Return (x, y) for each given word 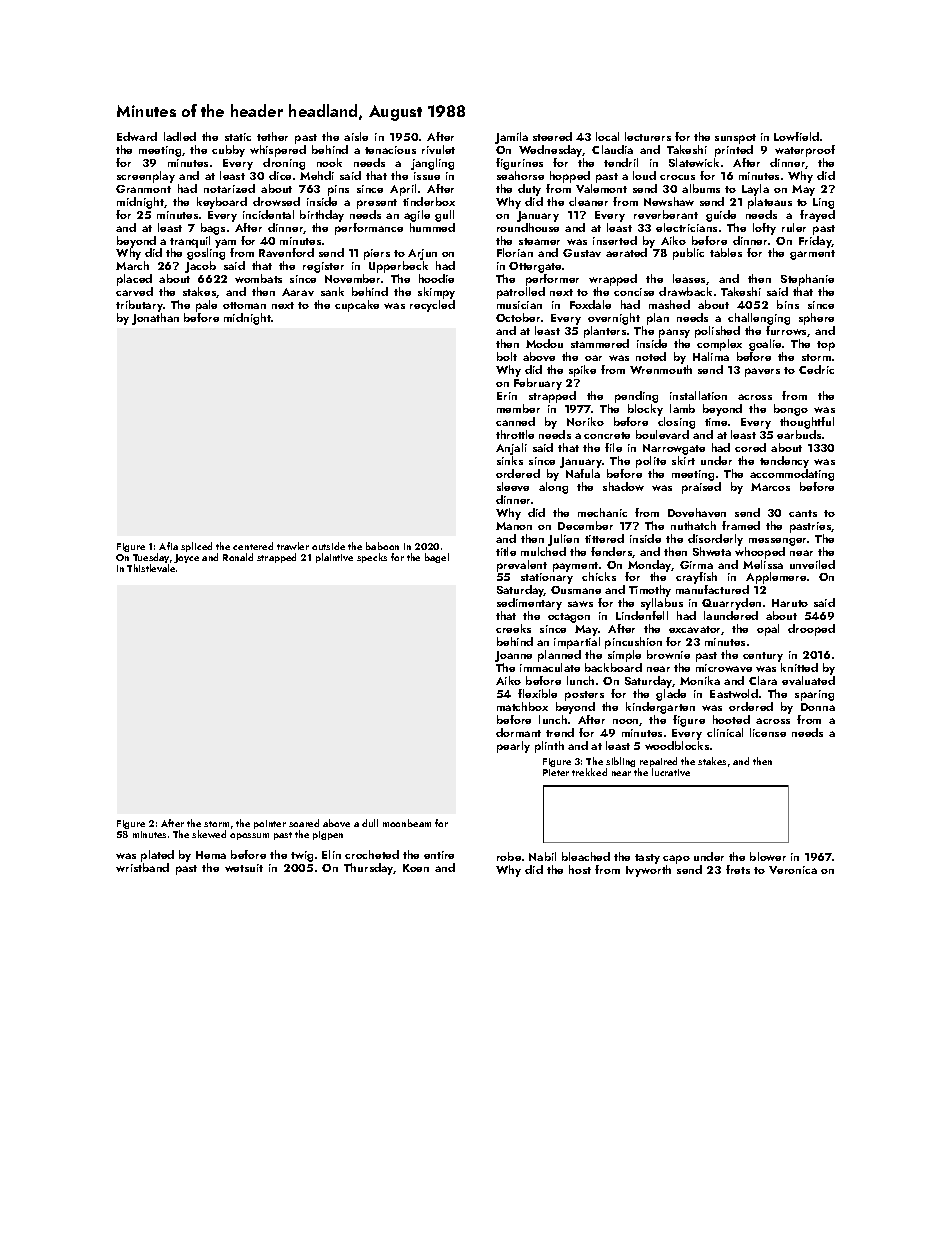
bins (788, 304)
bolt (507, 356)
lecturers (648, 136)
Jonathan (155, 319)
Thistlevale (151, 568)
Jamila (511, 138)
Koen (416, 868)
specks (372, 558)
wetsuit (244, 868)
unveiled (812, 564)
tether (272, 136)
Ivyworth (648, 871)
